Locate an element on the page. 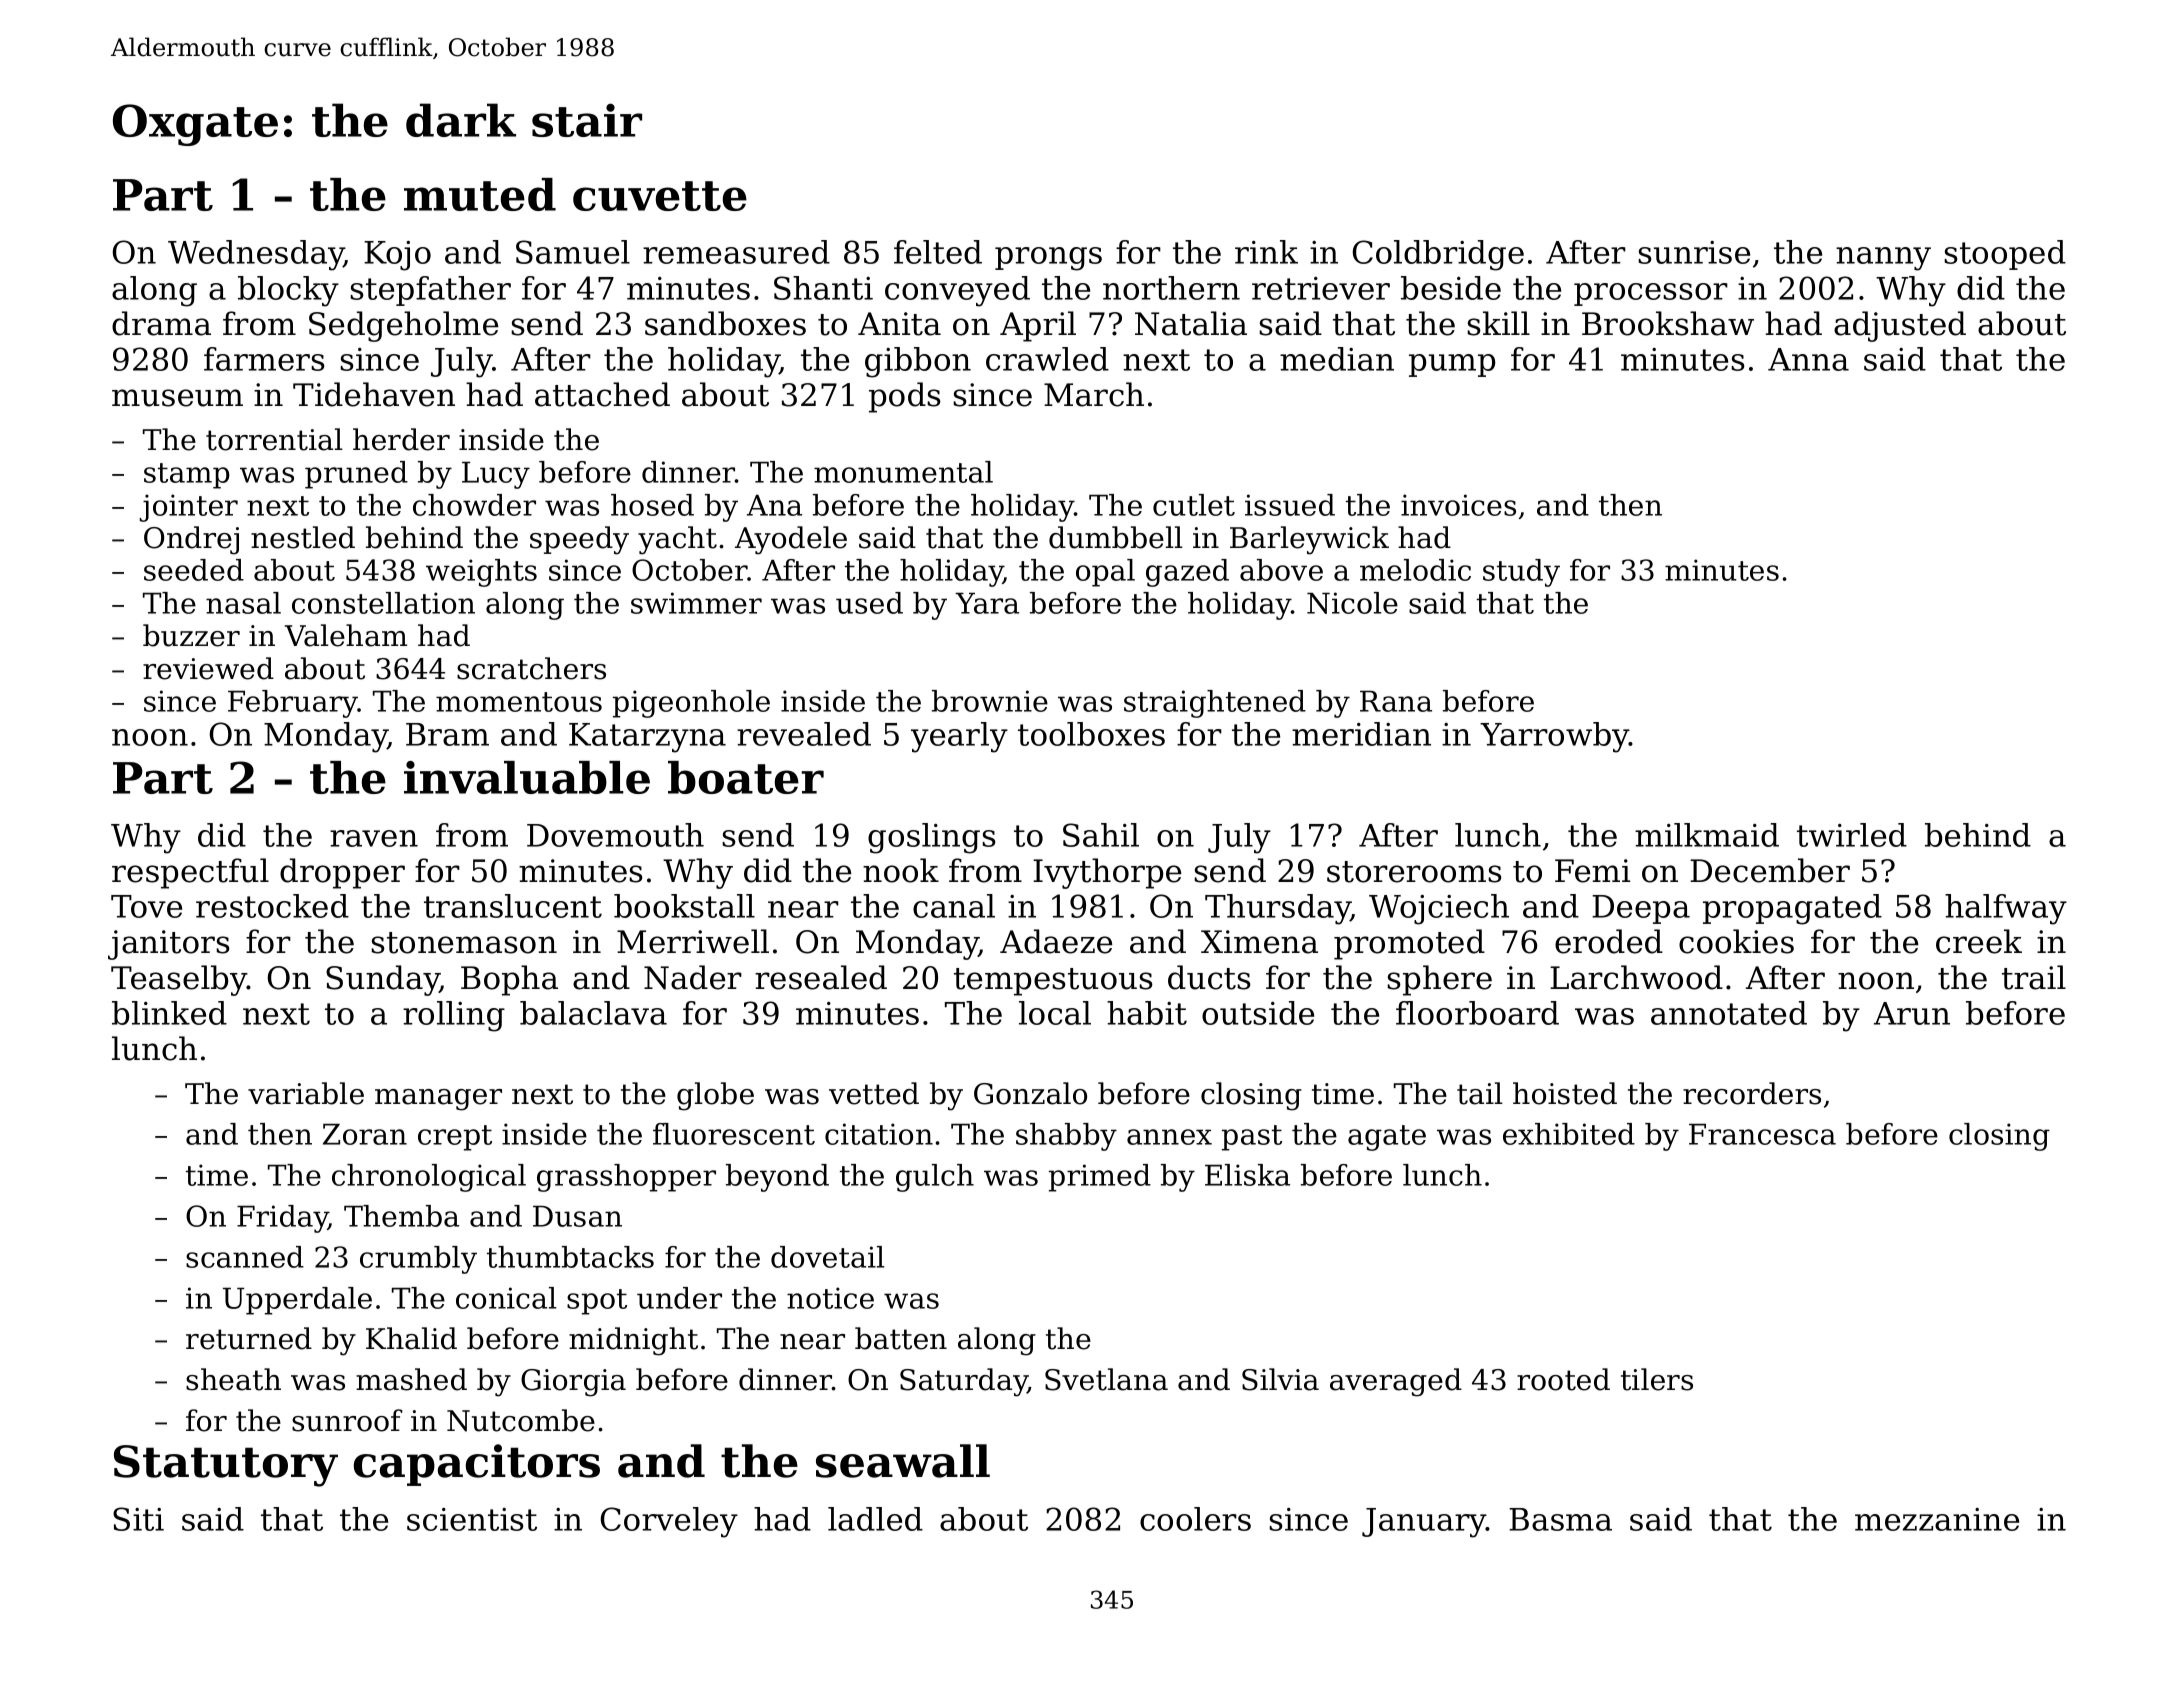 This page has width=2178, height=1683. Siti is located at coordinates (138, 1519).
